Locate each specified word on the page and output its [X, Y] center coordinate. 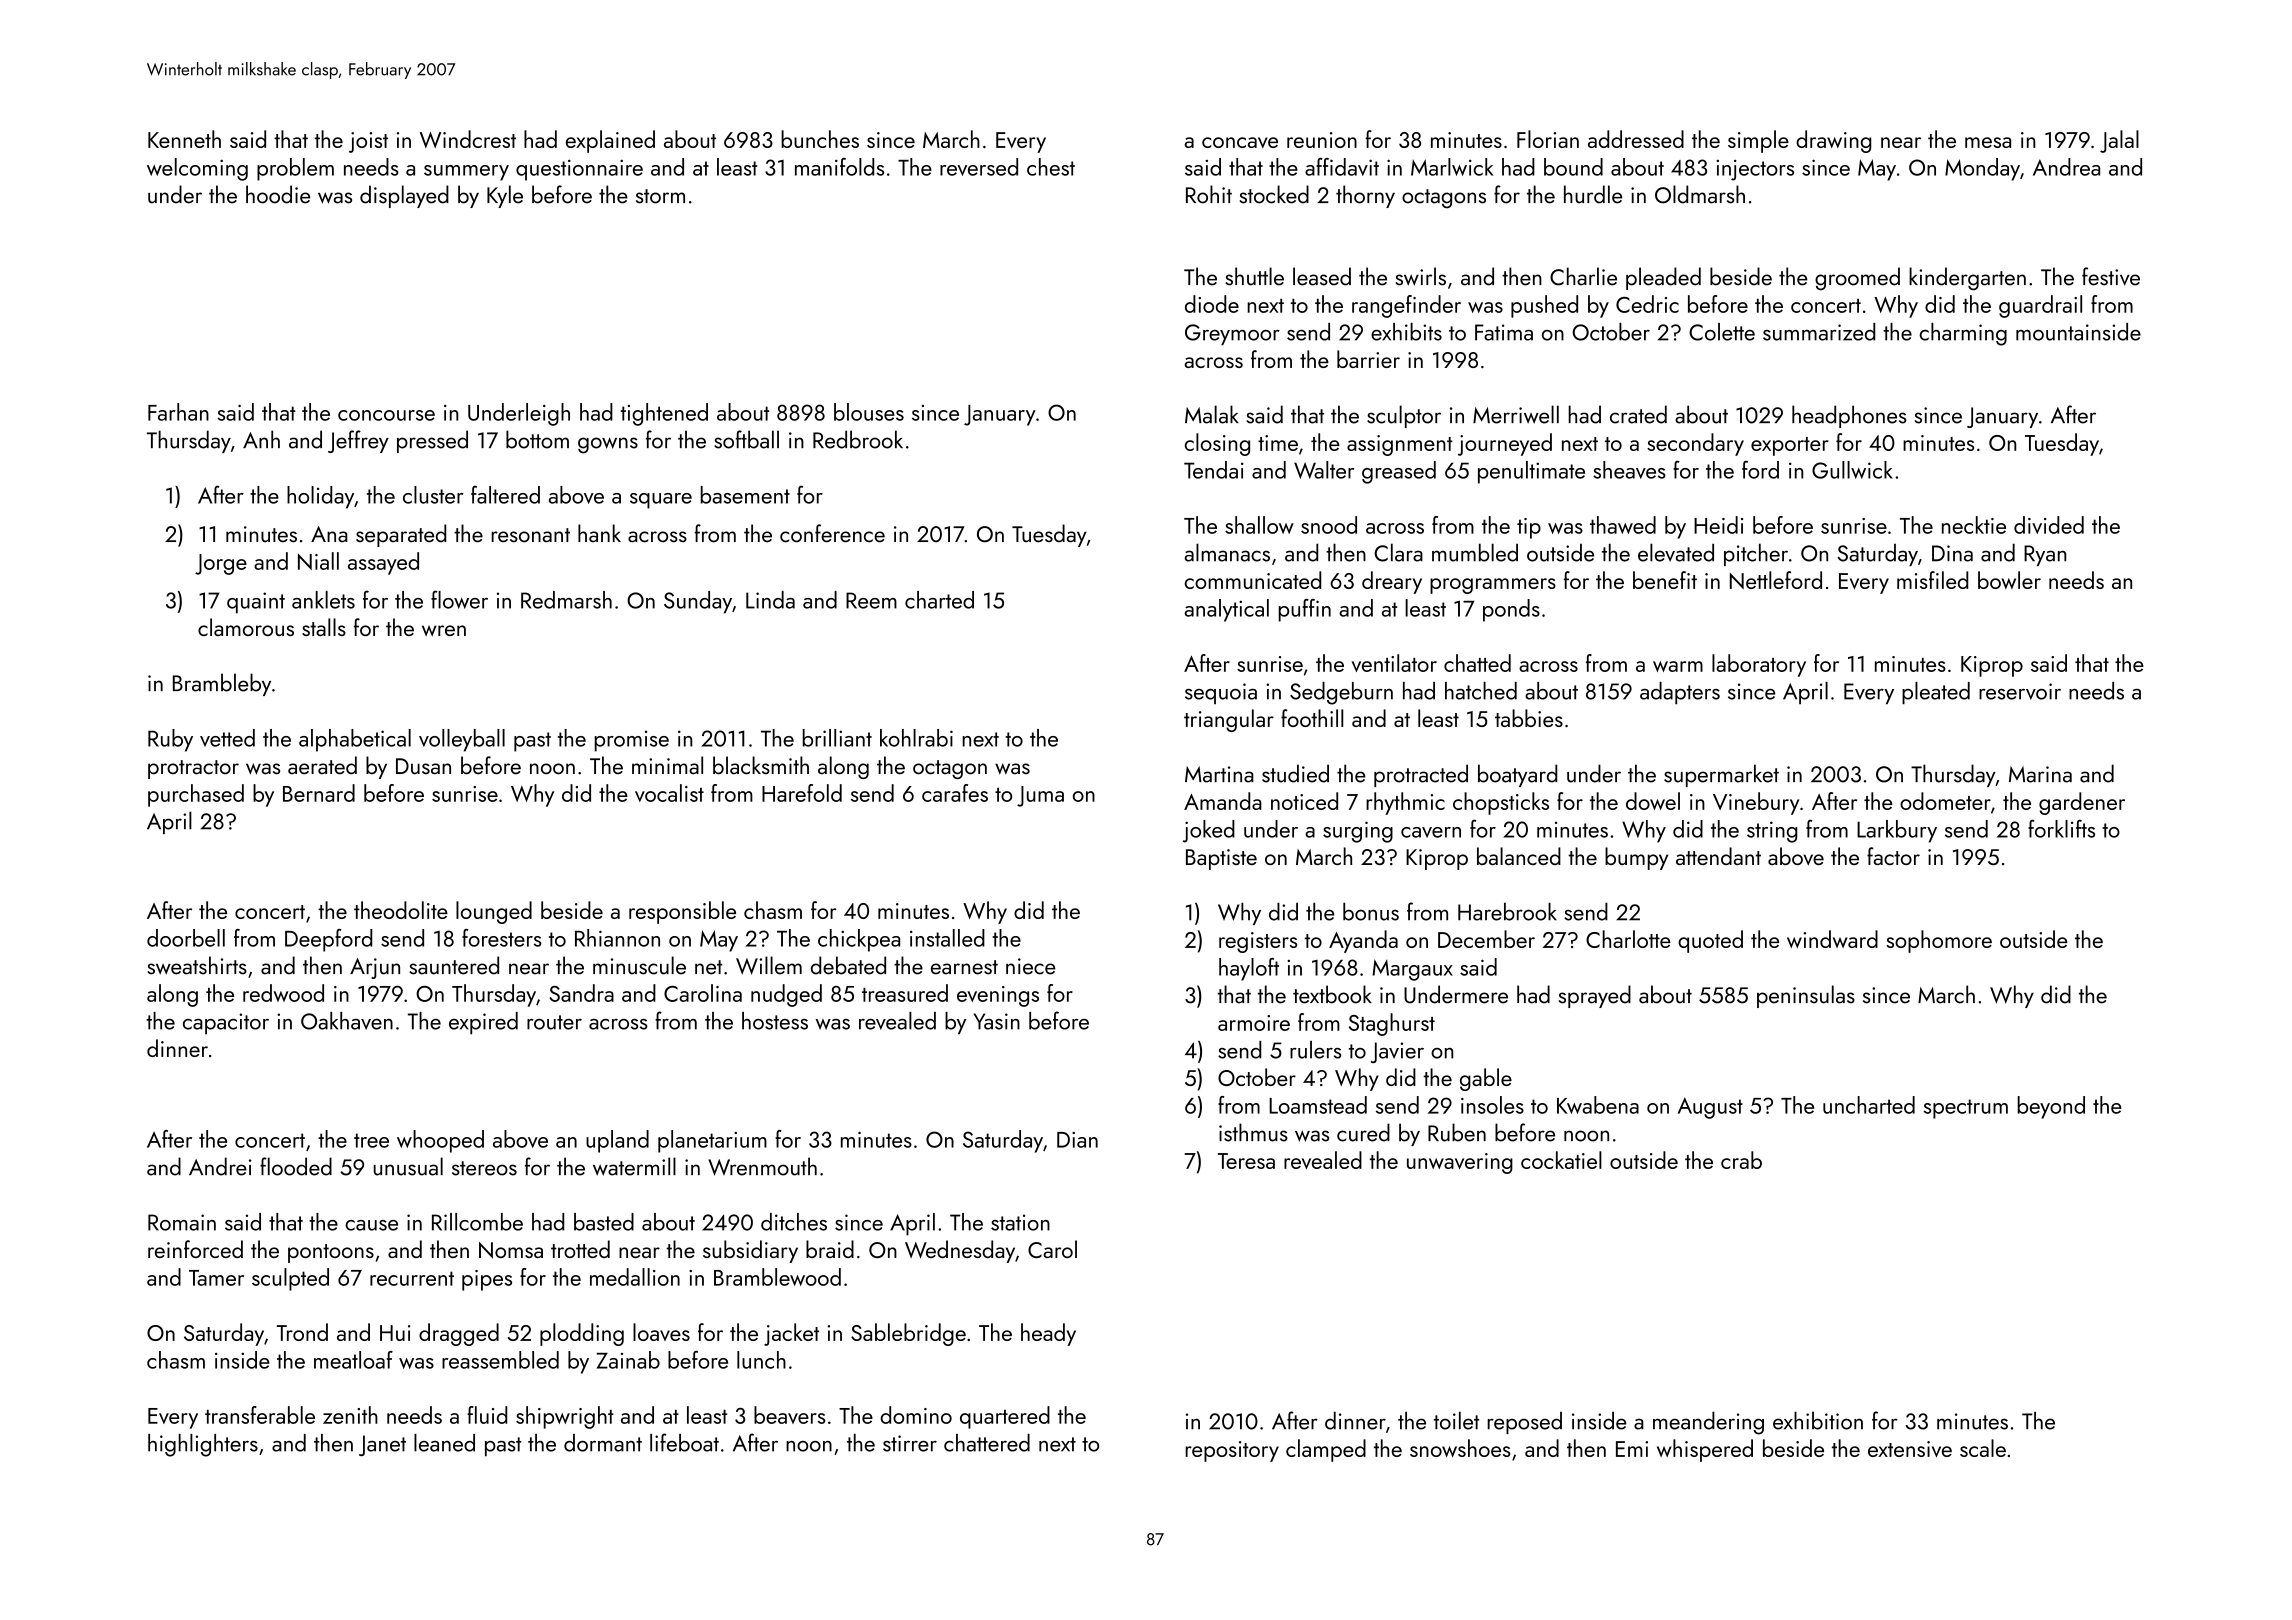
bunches [820, 139]
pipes [487, 1280]
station [1020, 1222]
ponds [1511, 610]
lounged [494, 912]
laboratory [1759, 665]
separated [401, 535]
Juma [1040, 796]
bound [1573, 167]
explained [610, 141]
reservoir [2020, 691]
